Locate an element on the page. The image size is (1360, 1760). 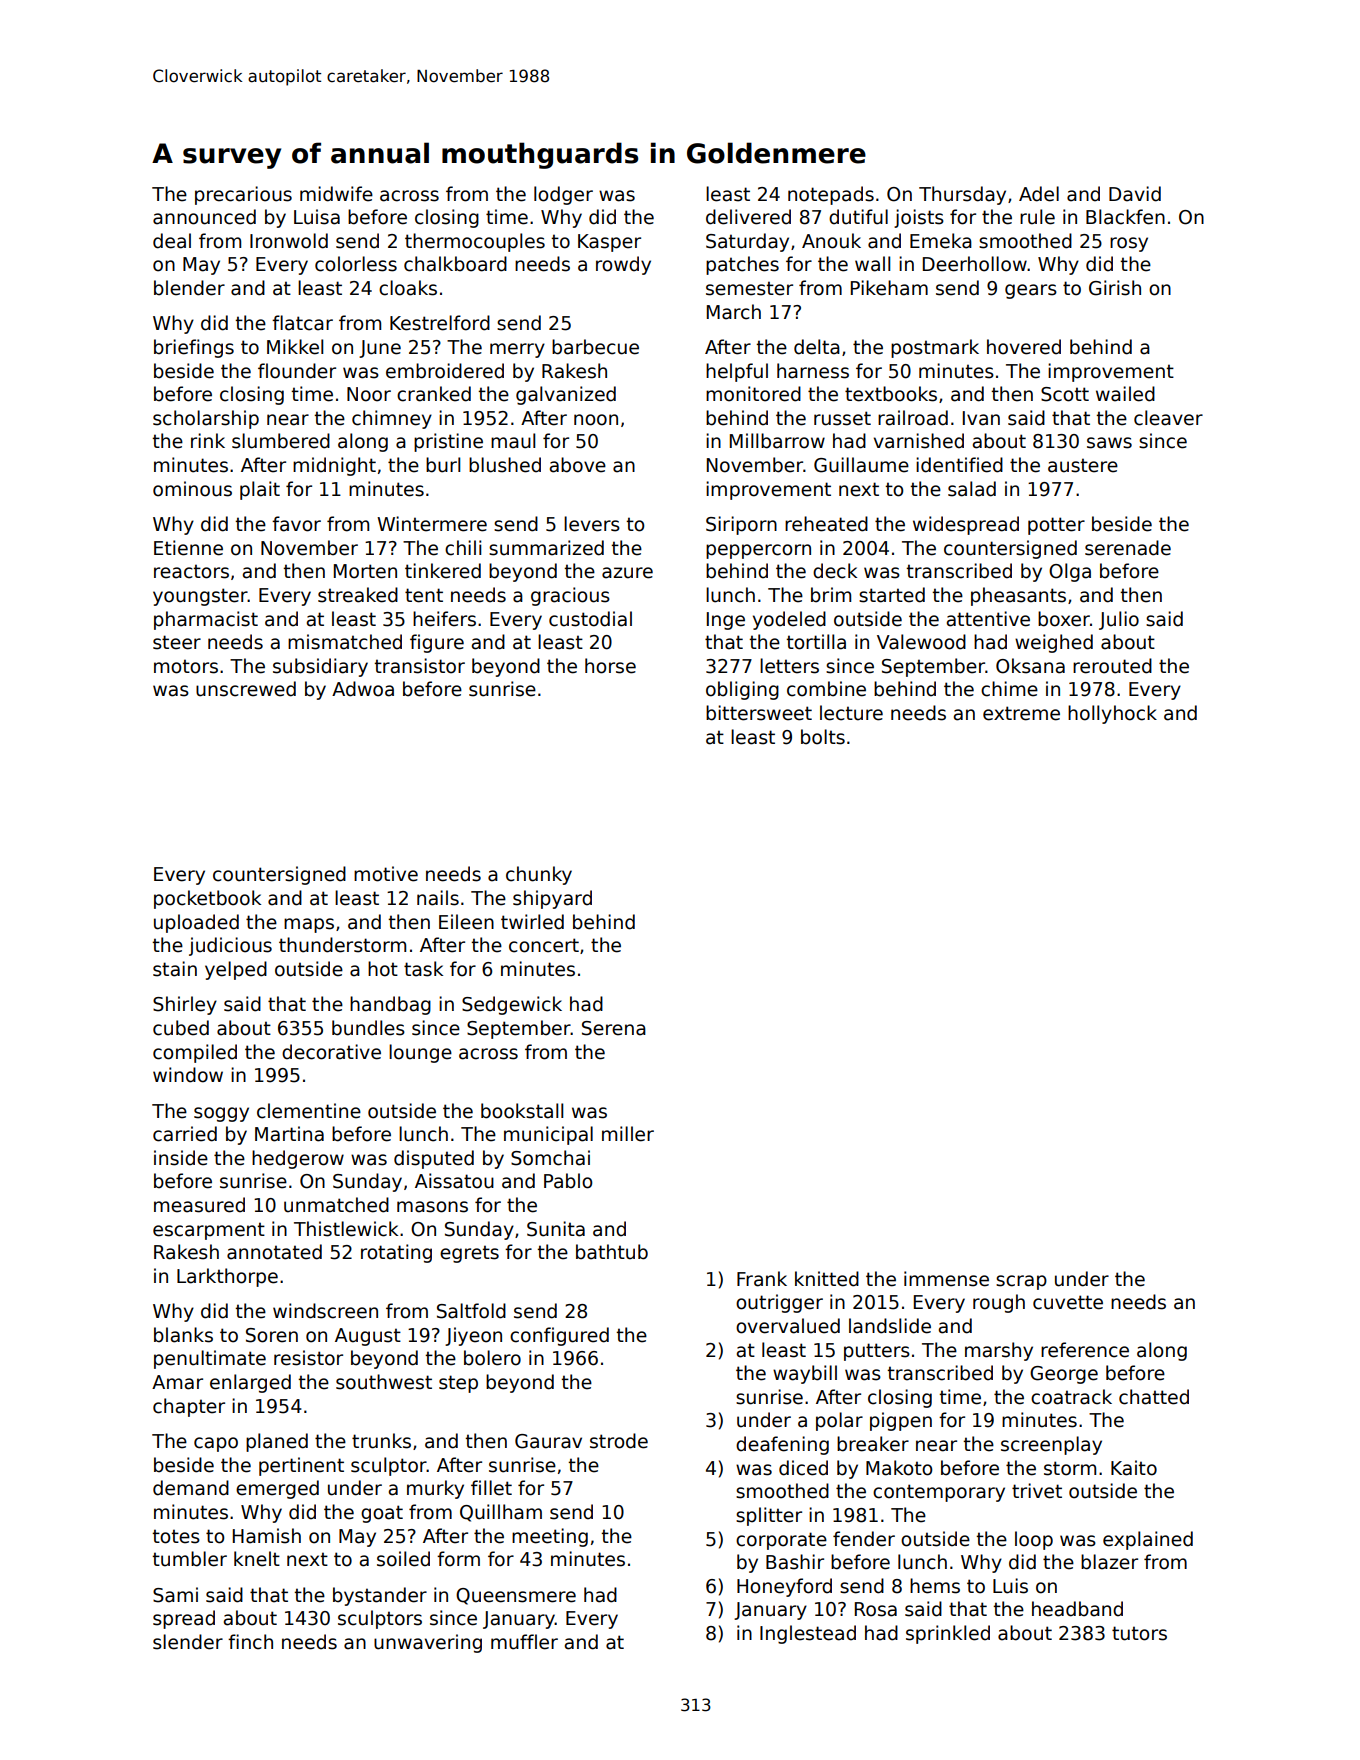
rowdy is located at coordinates (623, 265).
